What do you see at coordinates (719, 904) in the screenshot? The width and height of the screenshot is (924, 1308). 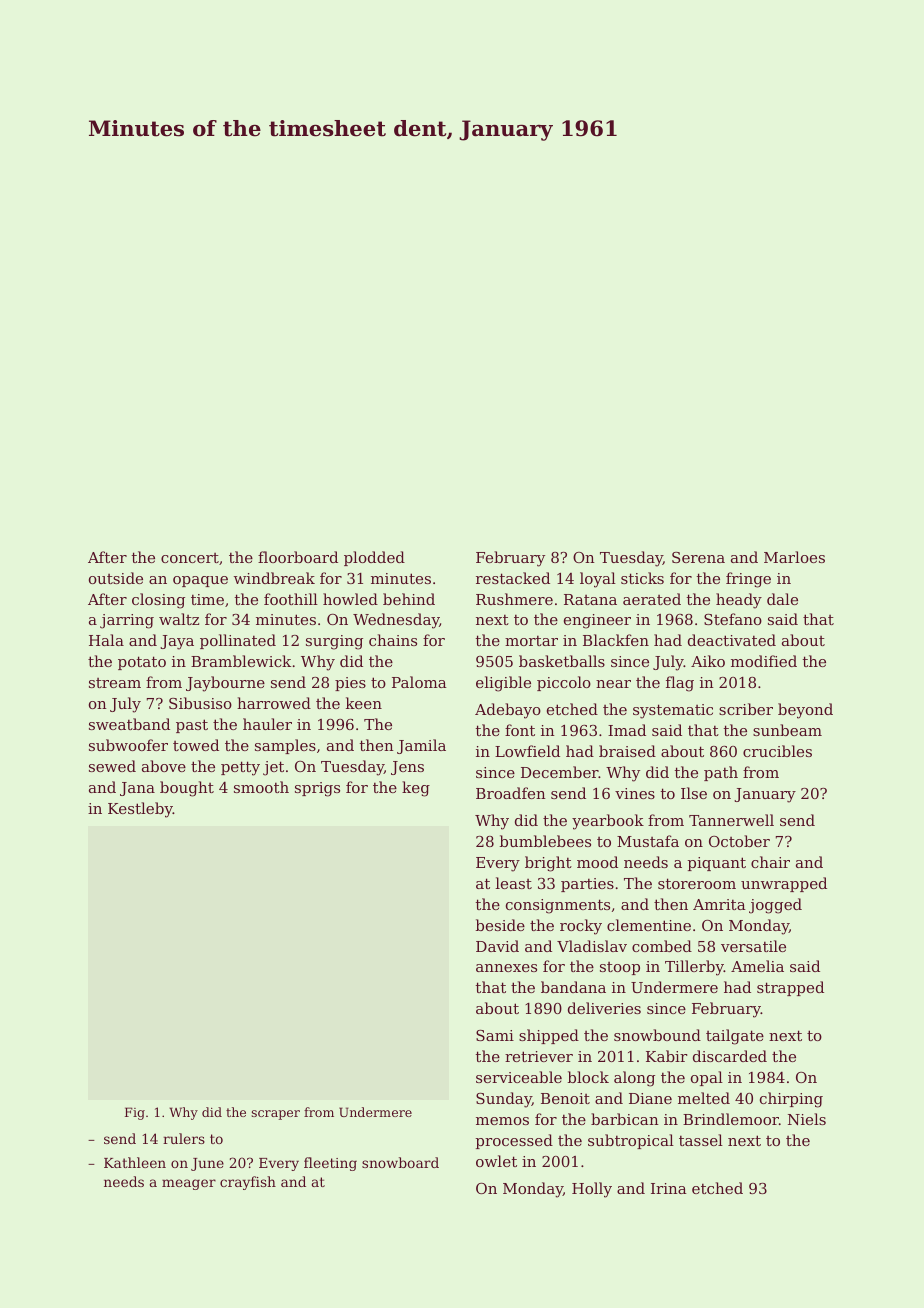 I see `Amrita` at bounding box center [719, 904].
